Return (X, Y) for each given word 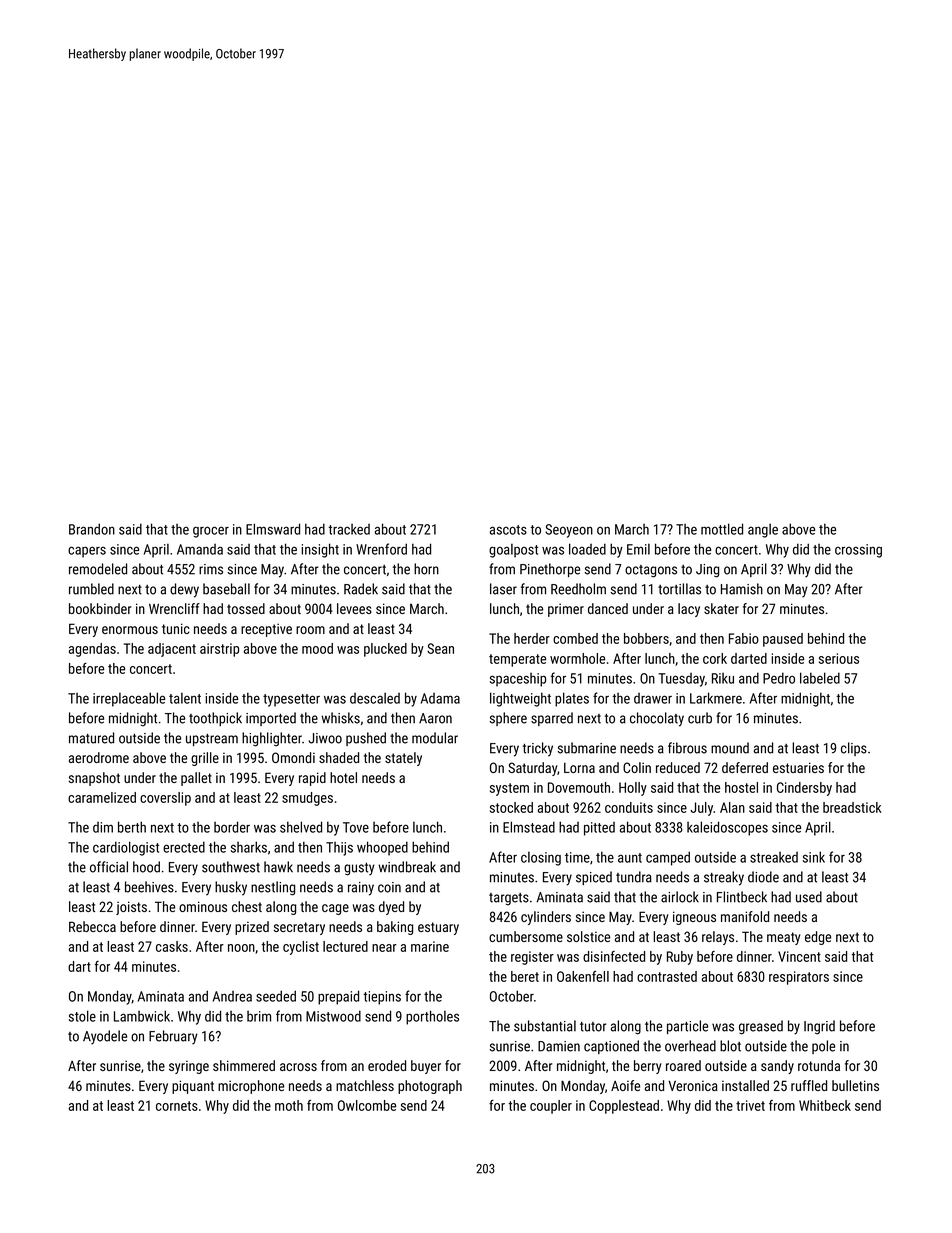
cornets (177, 1106)
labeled (820, 678)
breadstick (852, 807)
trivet (750, 1105)
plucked (385, 650)
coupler (551, 1107)
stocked (511, 807)
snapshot (94, 779)
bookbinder (100, 608)
